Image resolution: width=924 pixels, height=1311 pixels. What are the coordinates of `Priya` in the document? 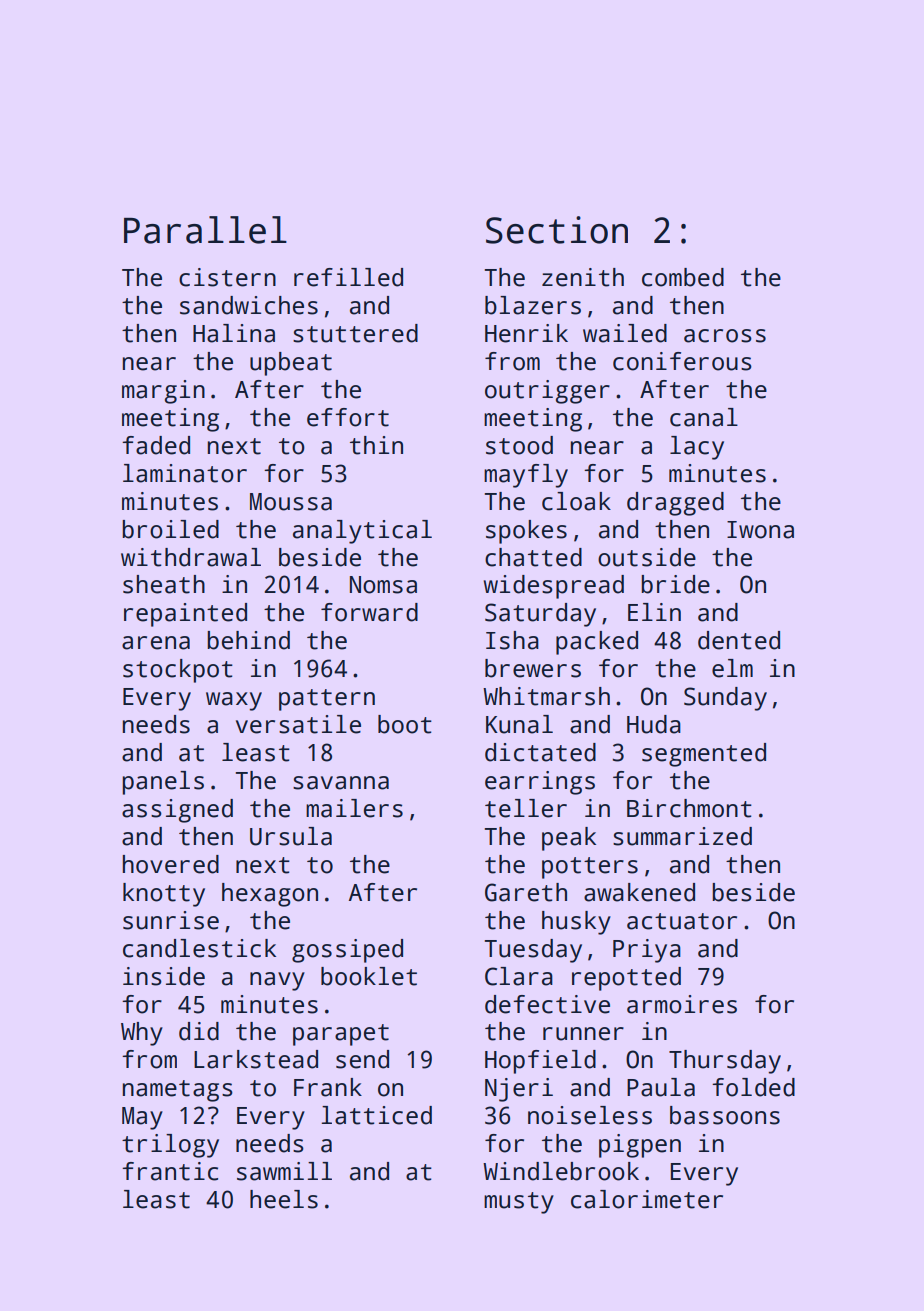 It's located at (647, 951).
